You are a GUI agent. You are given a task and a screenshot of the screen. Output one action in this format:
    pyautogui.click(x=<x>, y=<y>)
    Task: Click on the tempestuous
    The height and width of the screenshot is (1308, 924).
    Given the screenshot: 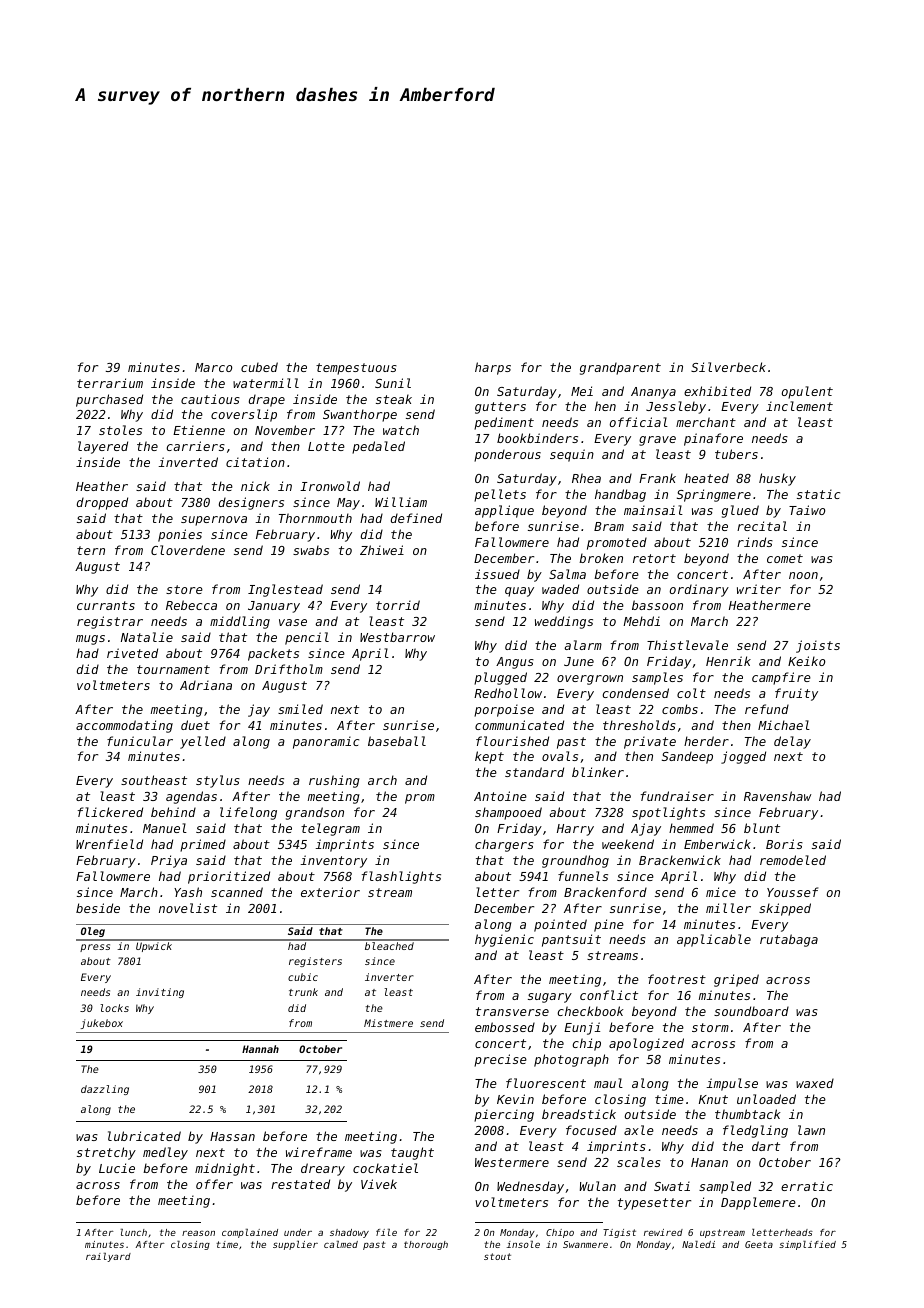 What is the action you would take?
    pyautogui.click(x=356, y=369)
